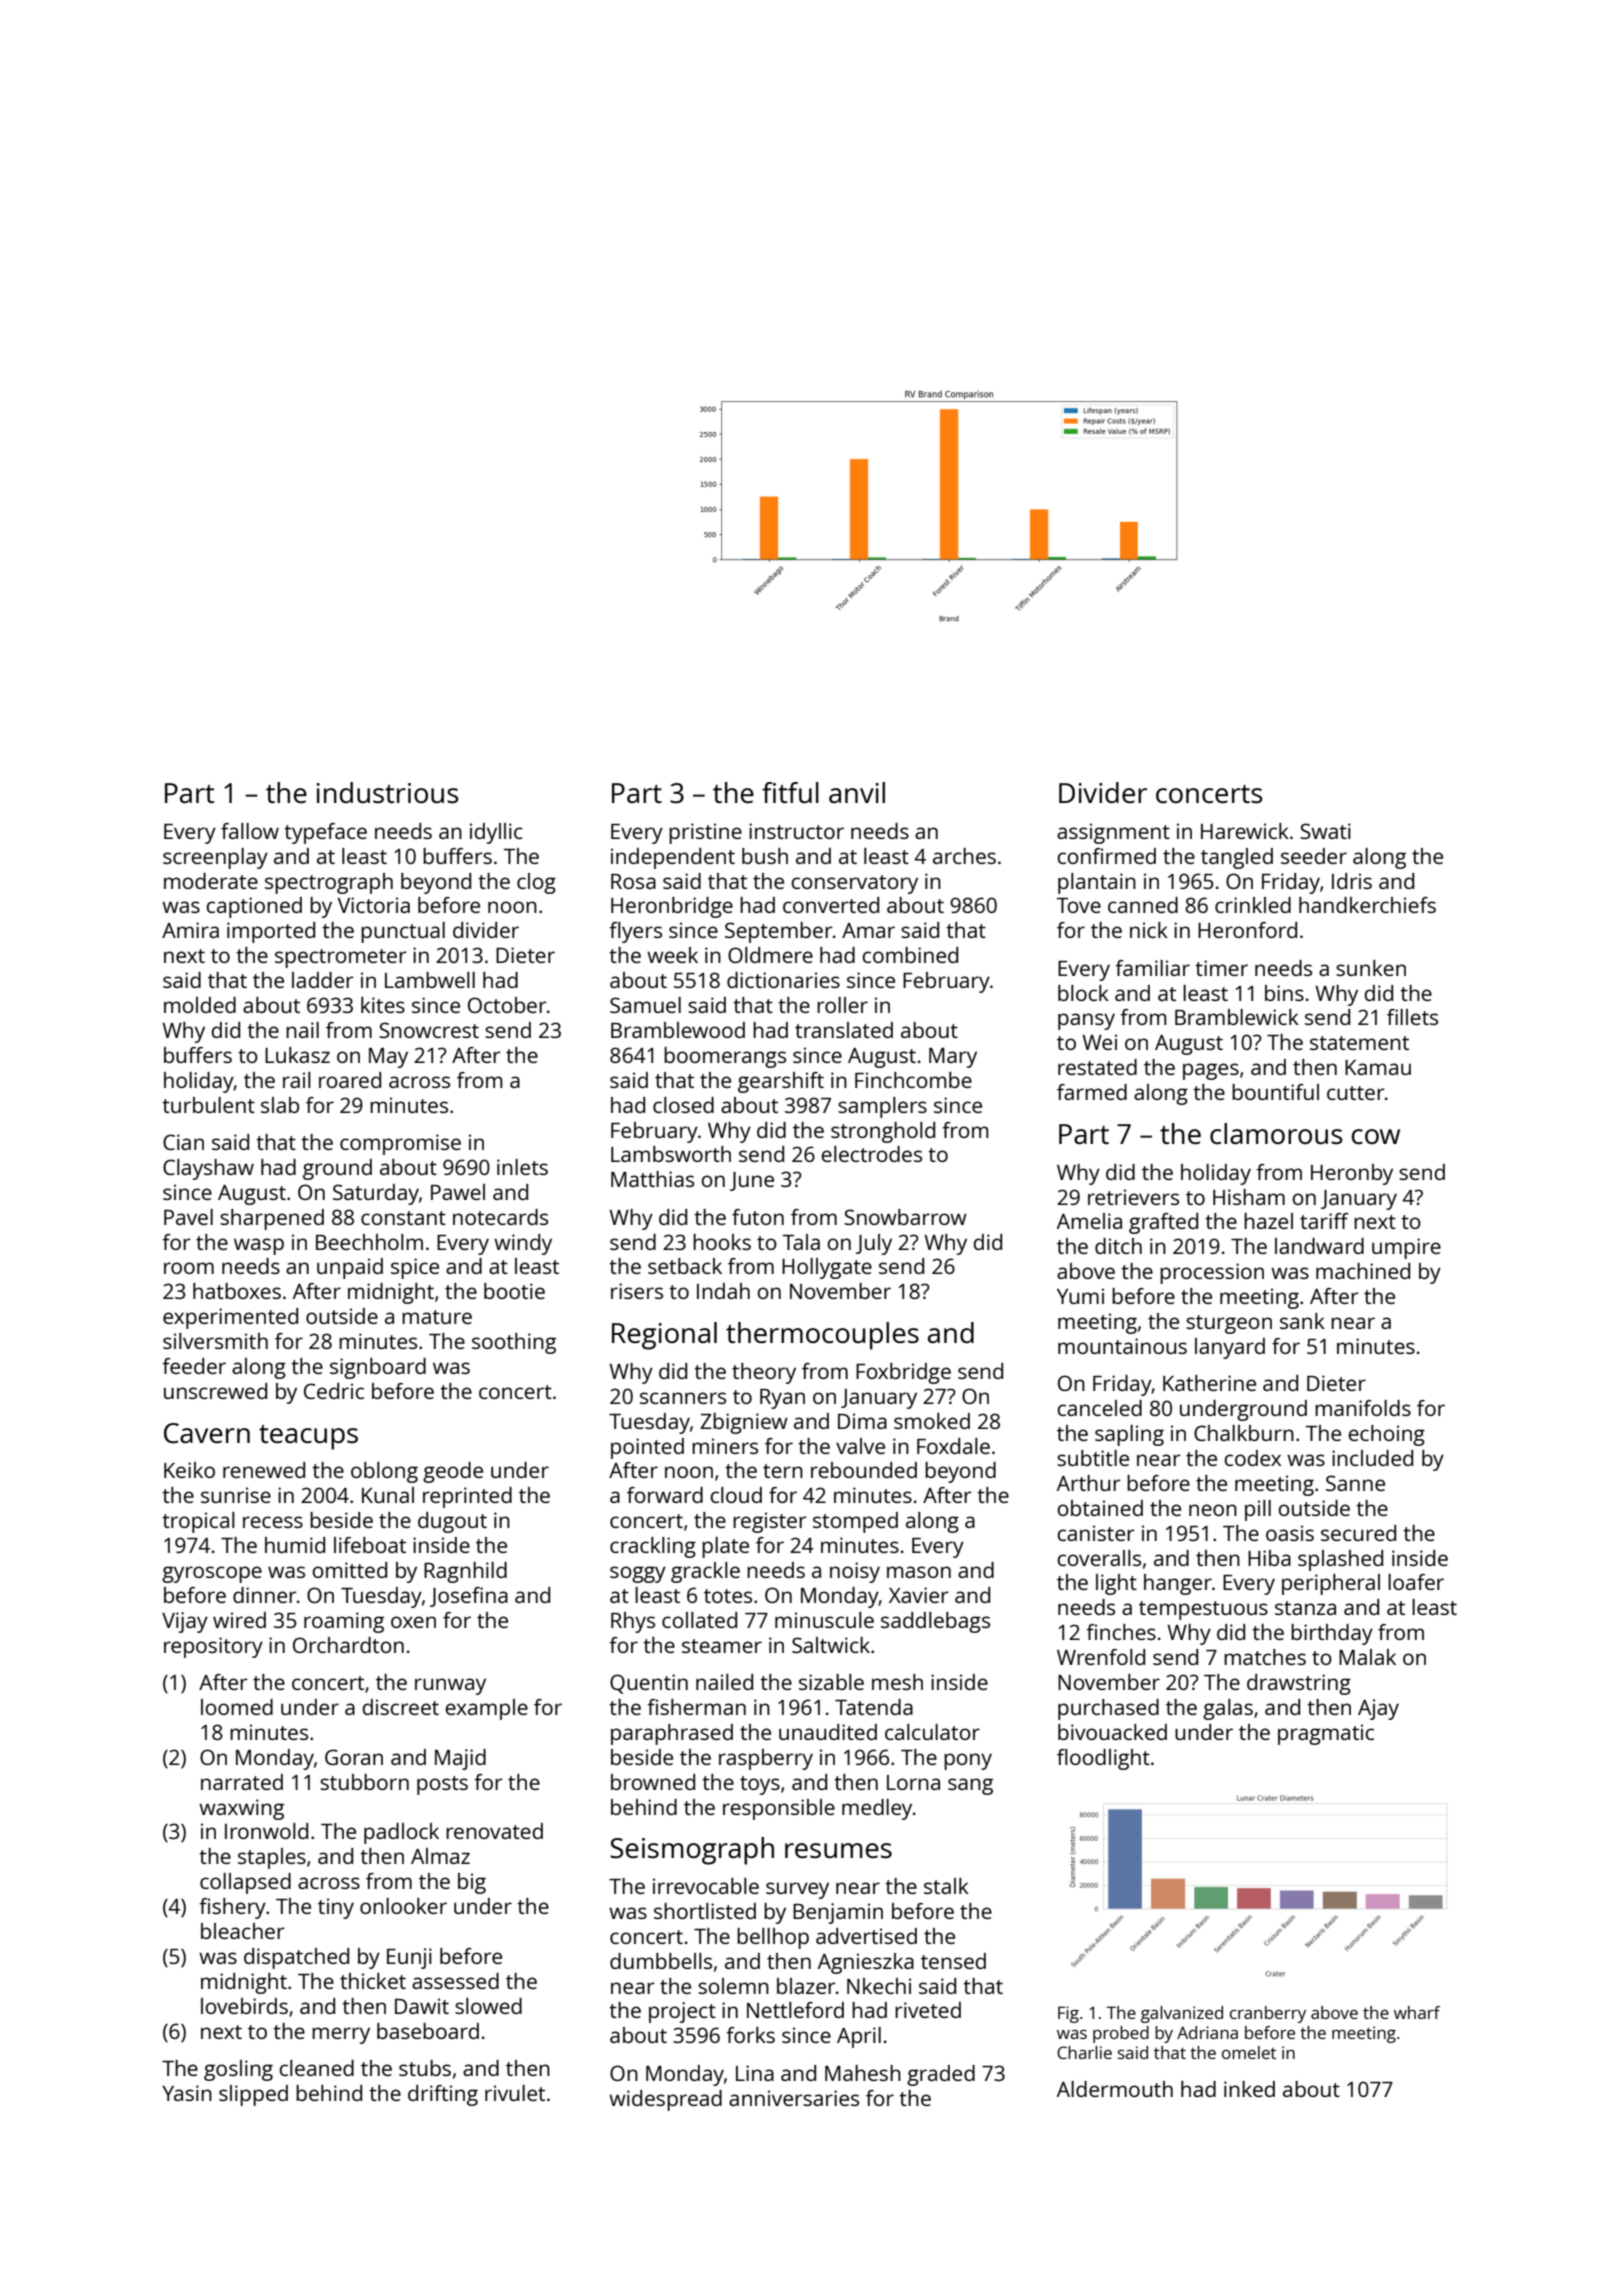 The height and width of the image is (2292, 1620). What do you see at coordinates (910, 955) in the image?
I see `combined` at bounding box center [910, 955].
